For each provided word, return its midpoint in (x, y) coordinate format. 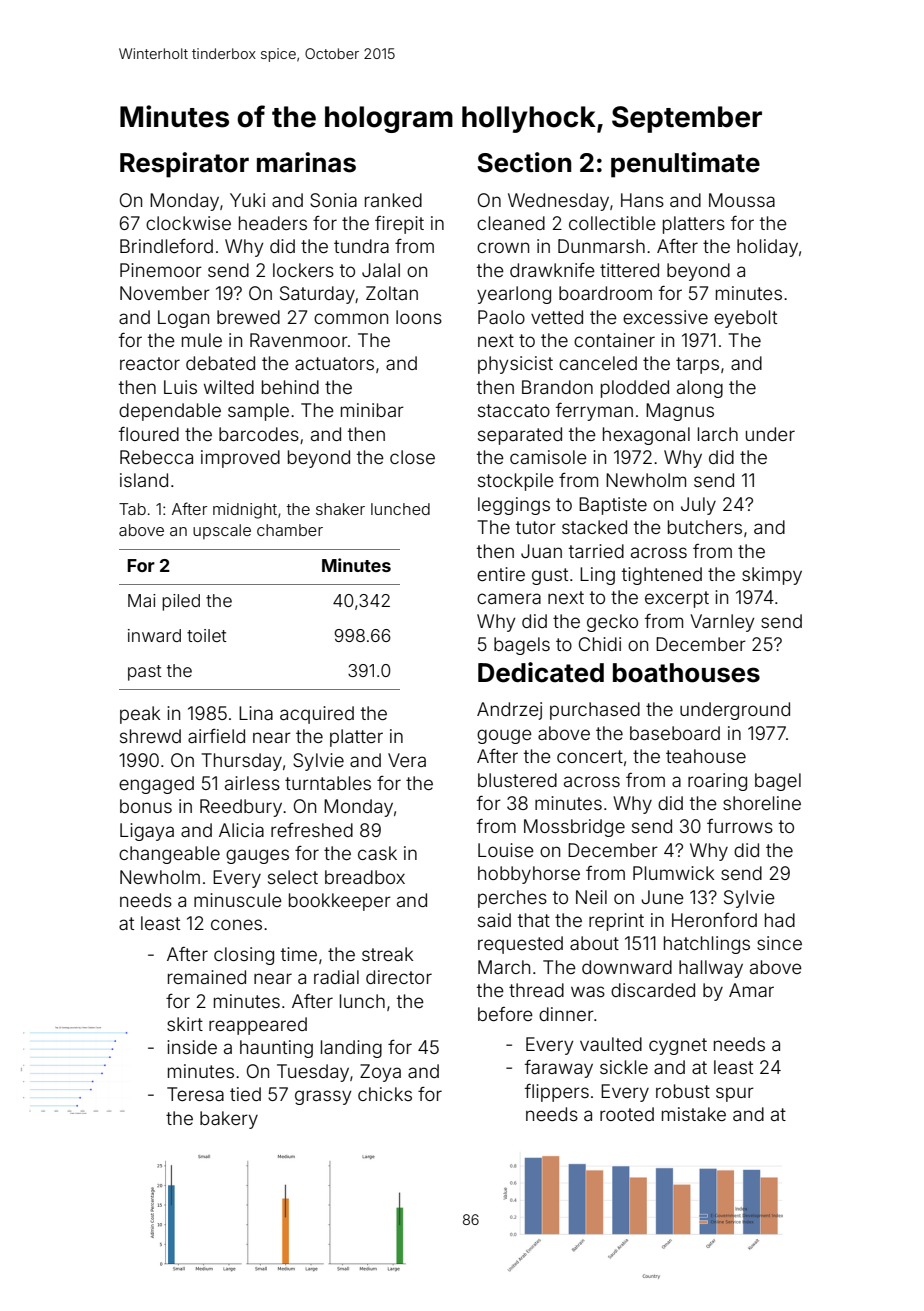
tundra (361, 246)
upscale (222, 531)
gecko (612, 623)
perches (512, 899)
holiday (767, 248)
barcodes (259, 434)
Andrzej (509, 711)
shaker (340, 509)
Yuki (247, 200)
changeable (169, 855)
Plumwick (673, 873)
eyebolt (745, 319)
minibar (372, 410)
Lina (256, 713)
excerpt (677, 599)
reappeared (258, 1026)
